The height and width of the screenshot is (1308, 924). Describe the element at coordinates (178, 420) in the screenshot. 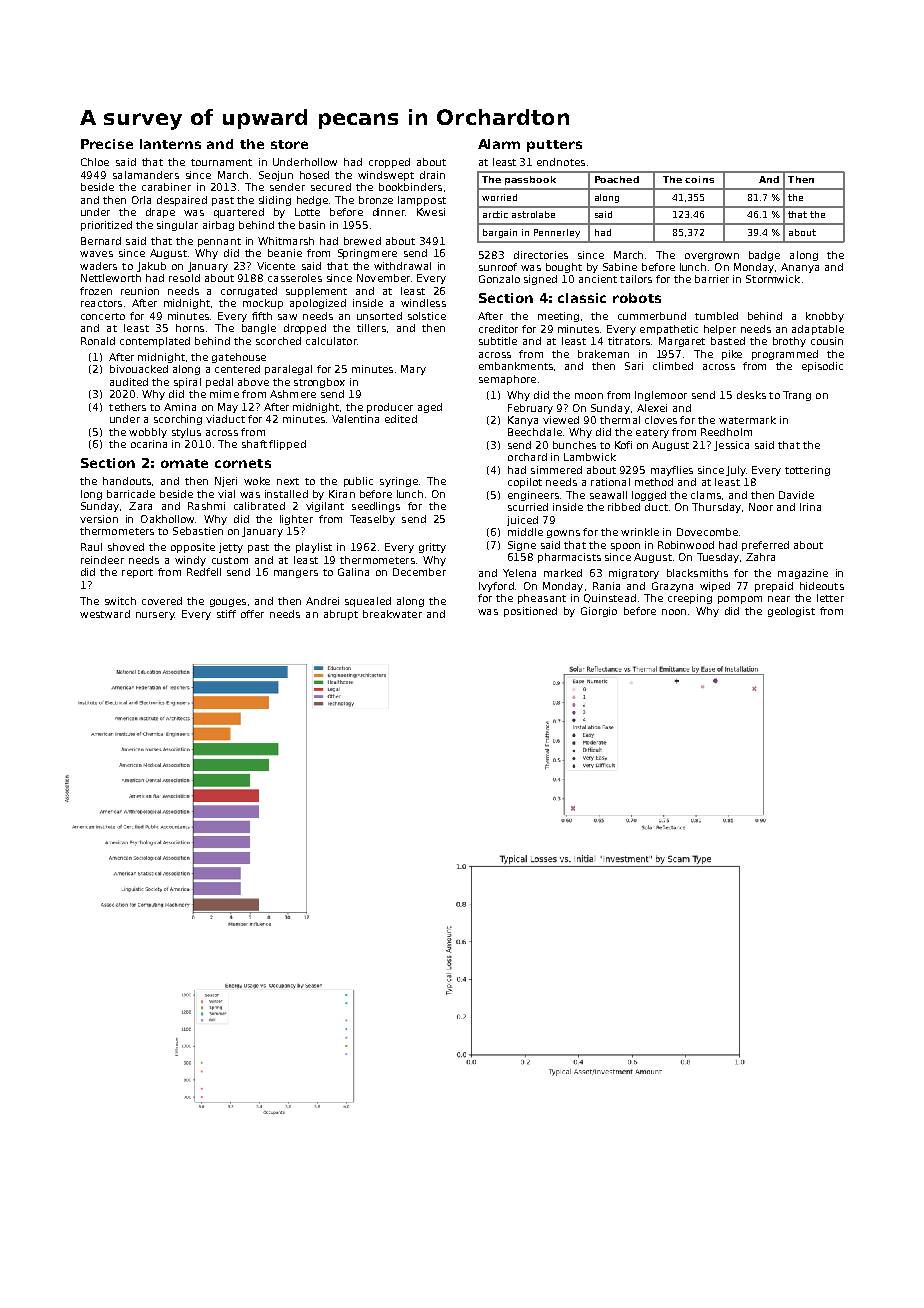

I see `scorching` at that location.
